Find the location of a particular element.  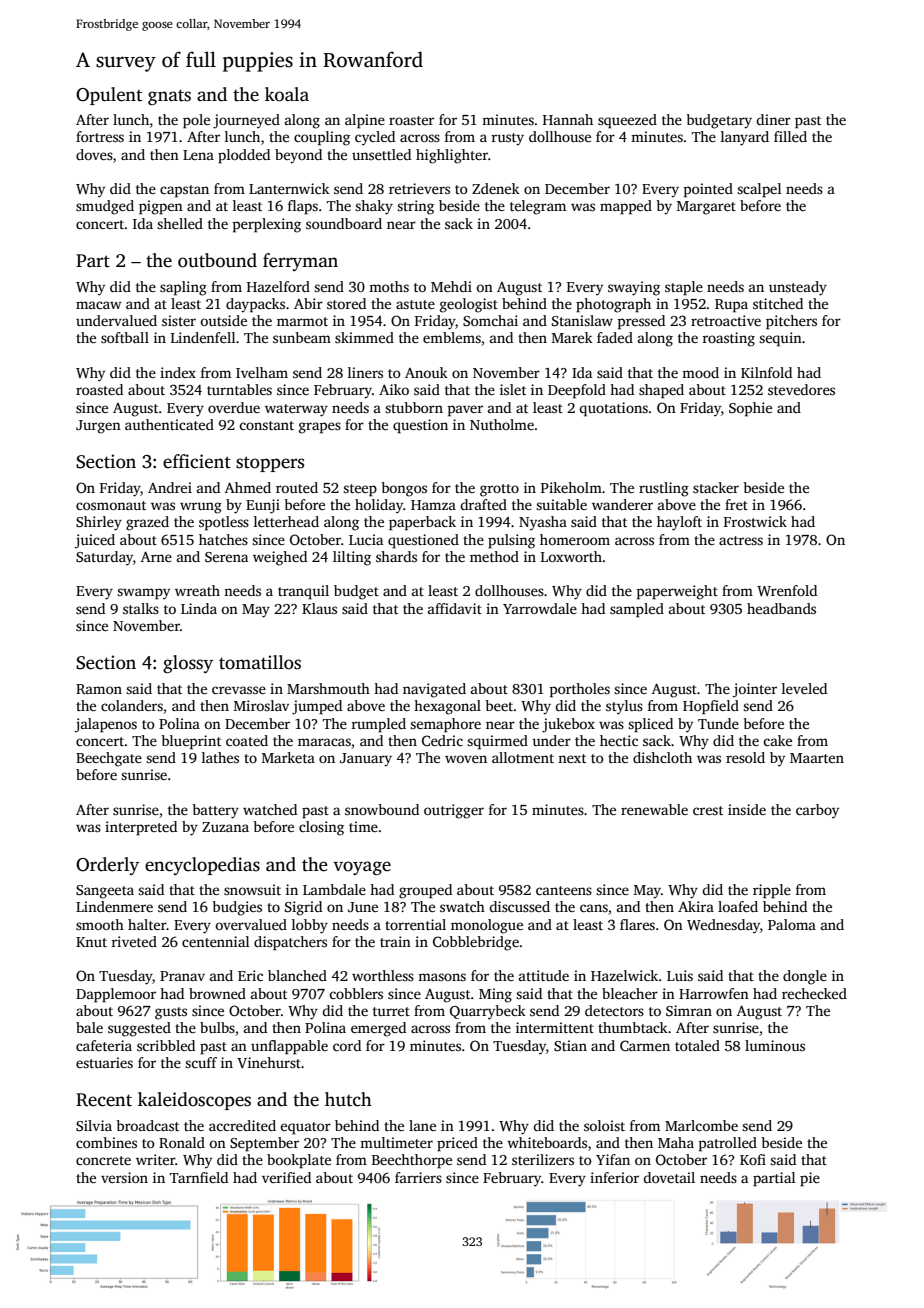

actress is located at coordinates (741, 540).
